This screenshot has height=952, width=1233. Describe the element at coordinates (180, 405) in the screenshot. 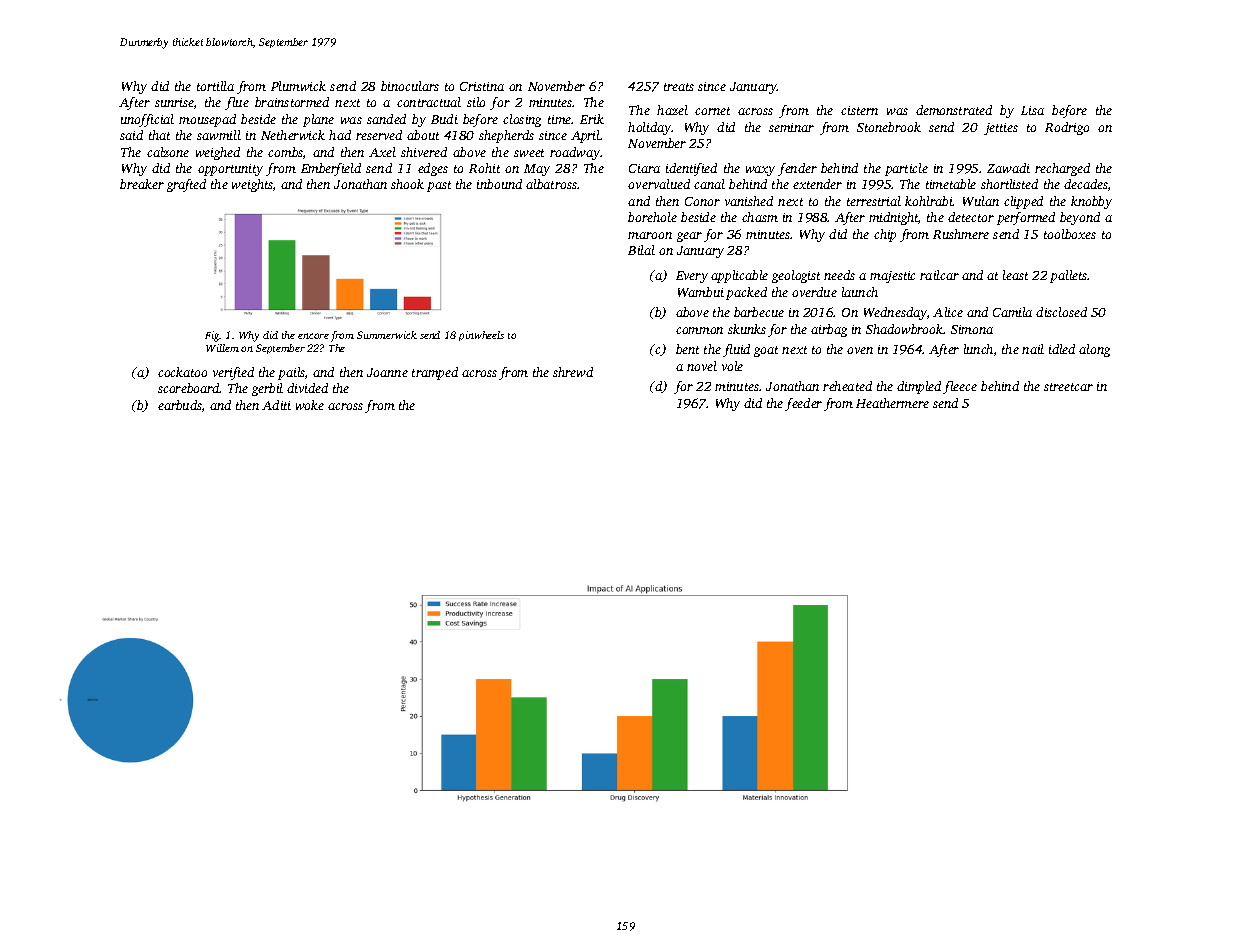

I see `earbuds` at that location.
